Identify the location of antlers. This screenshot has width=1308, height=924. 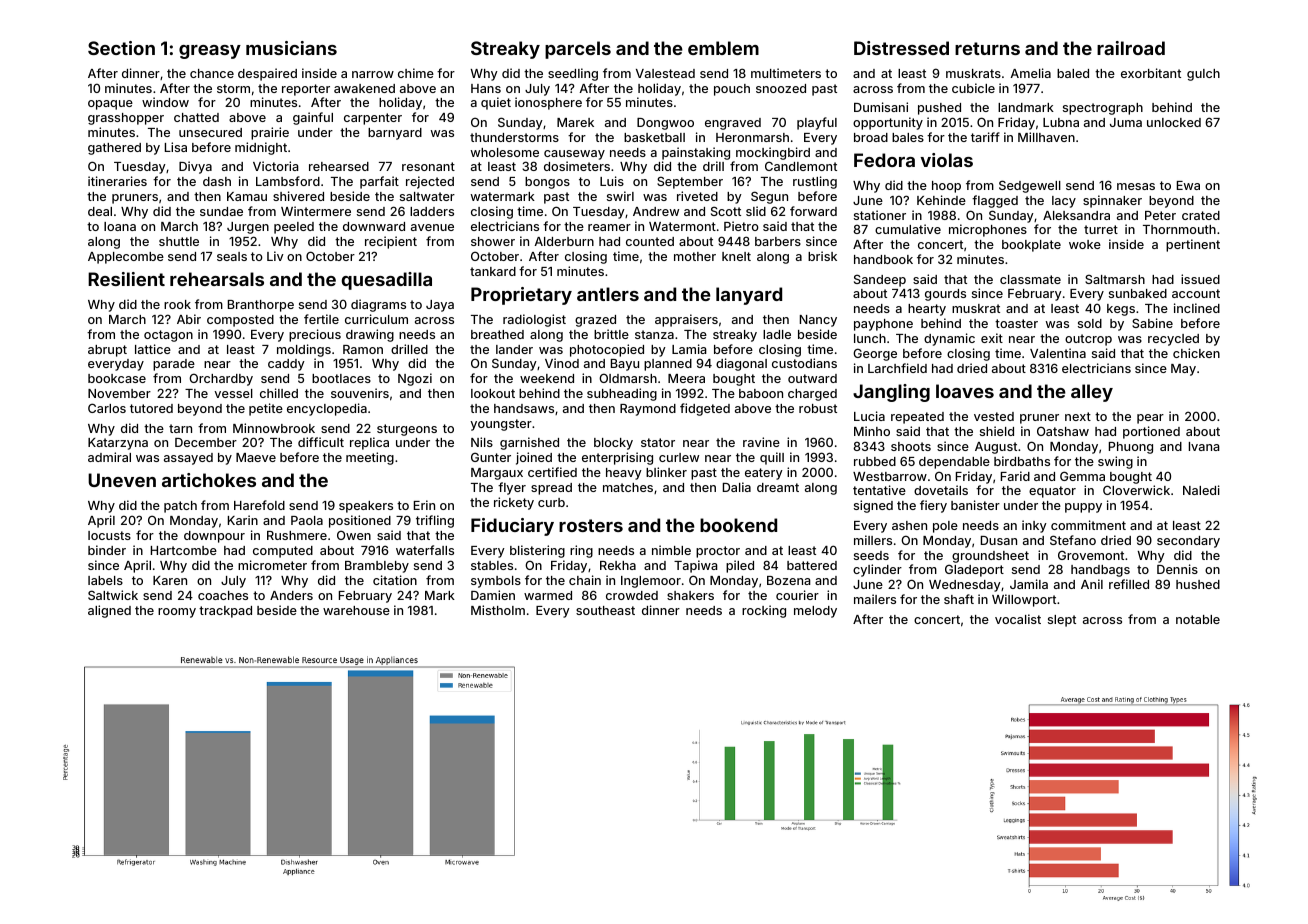
(608, 294).
